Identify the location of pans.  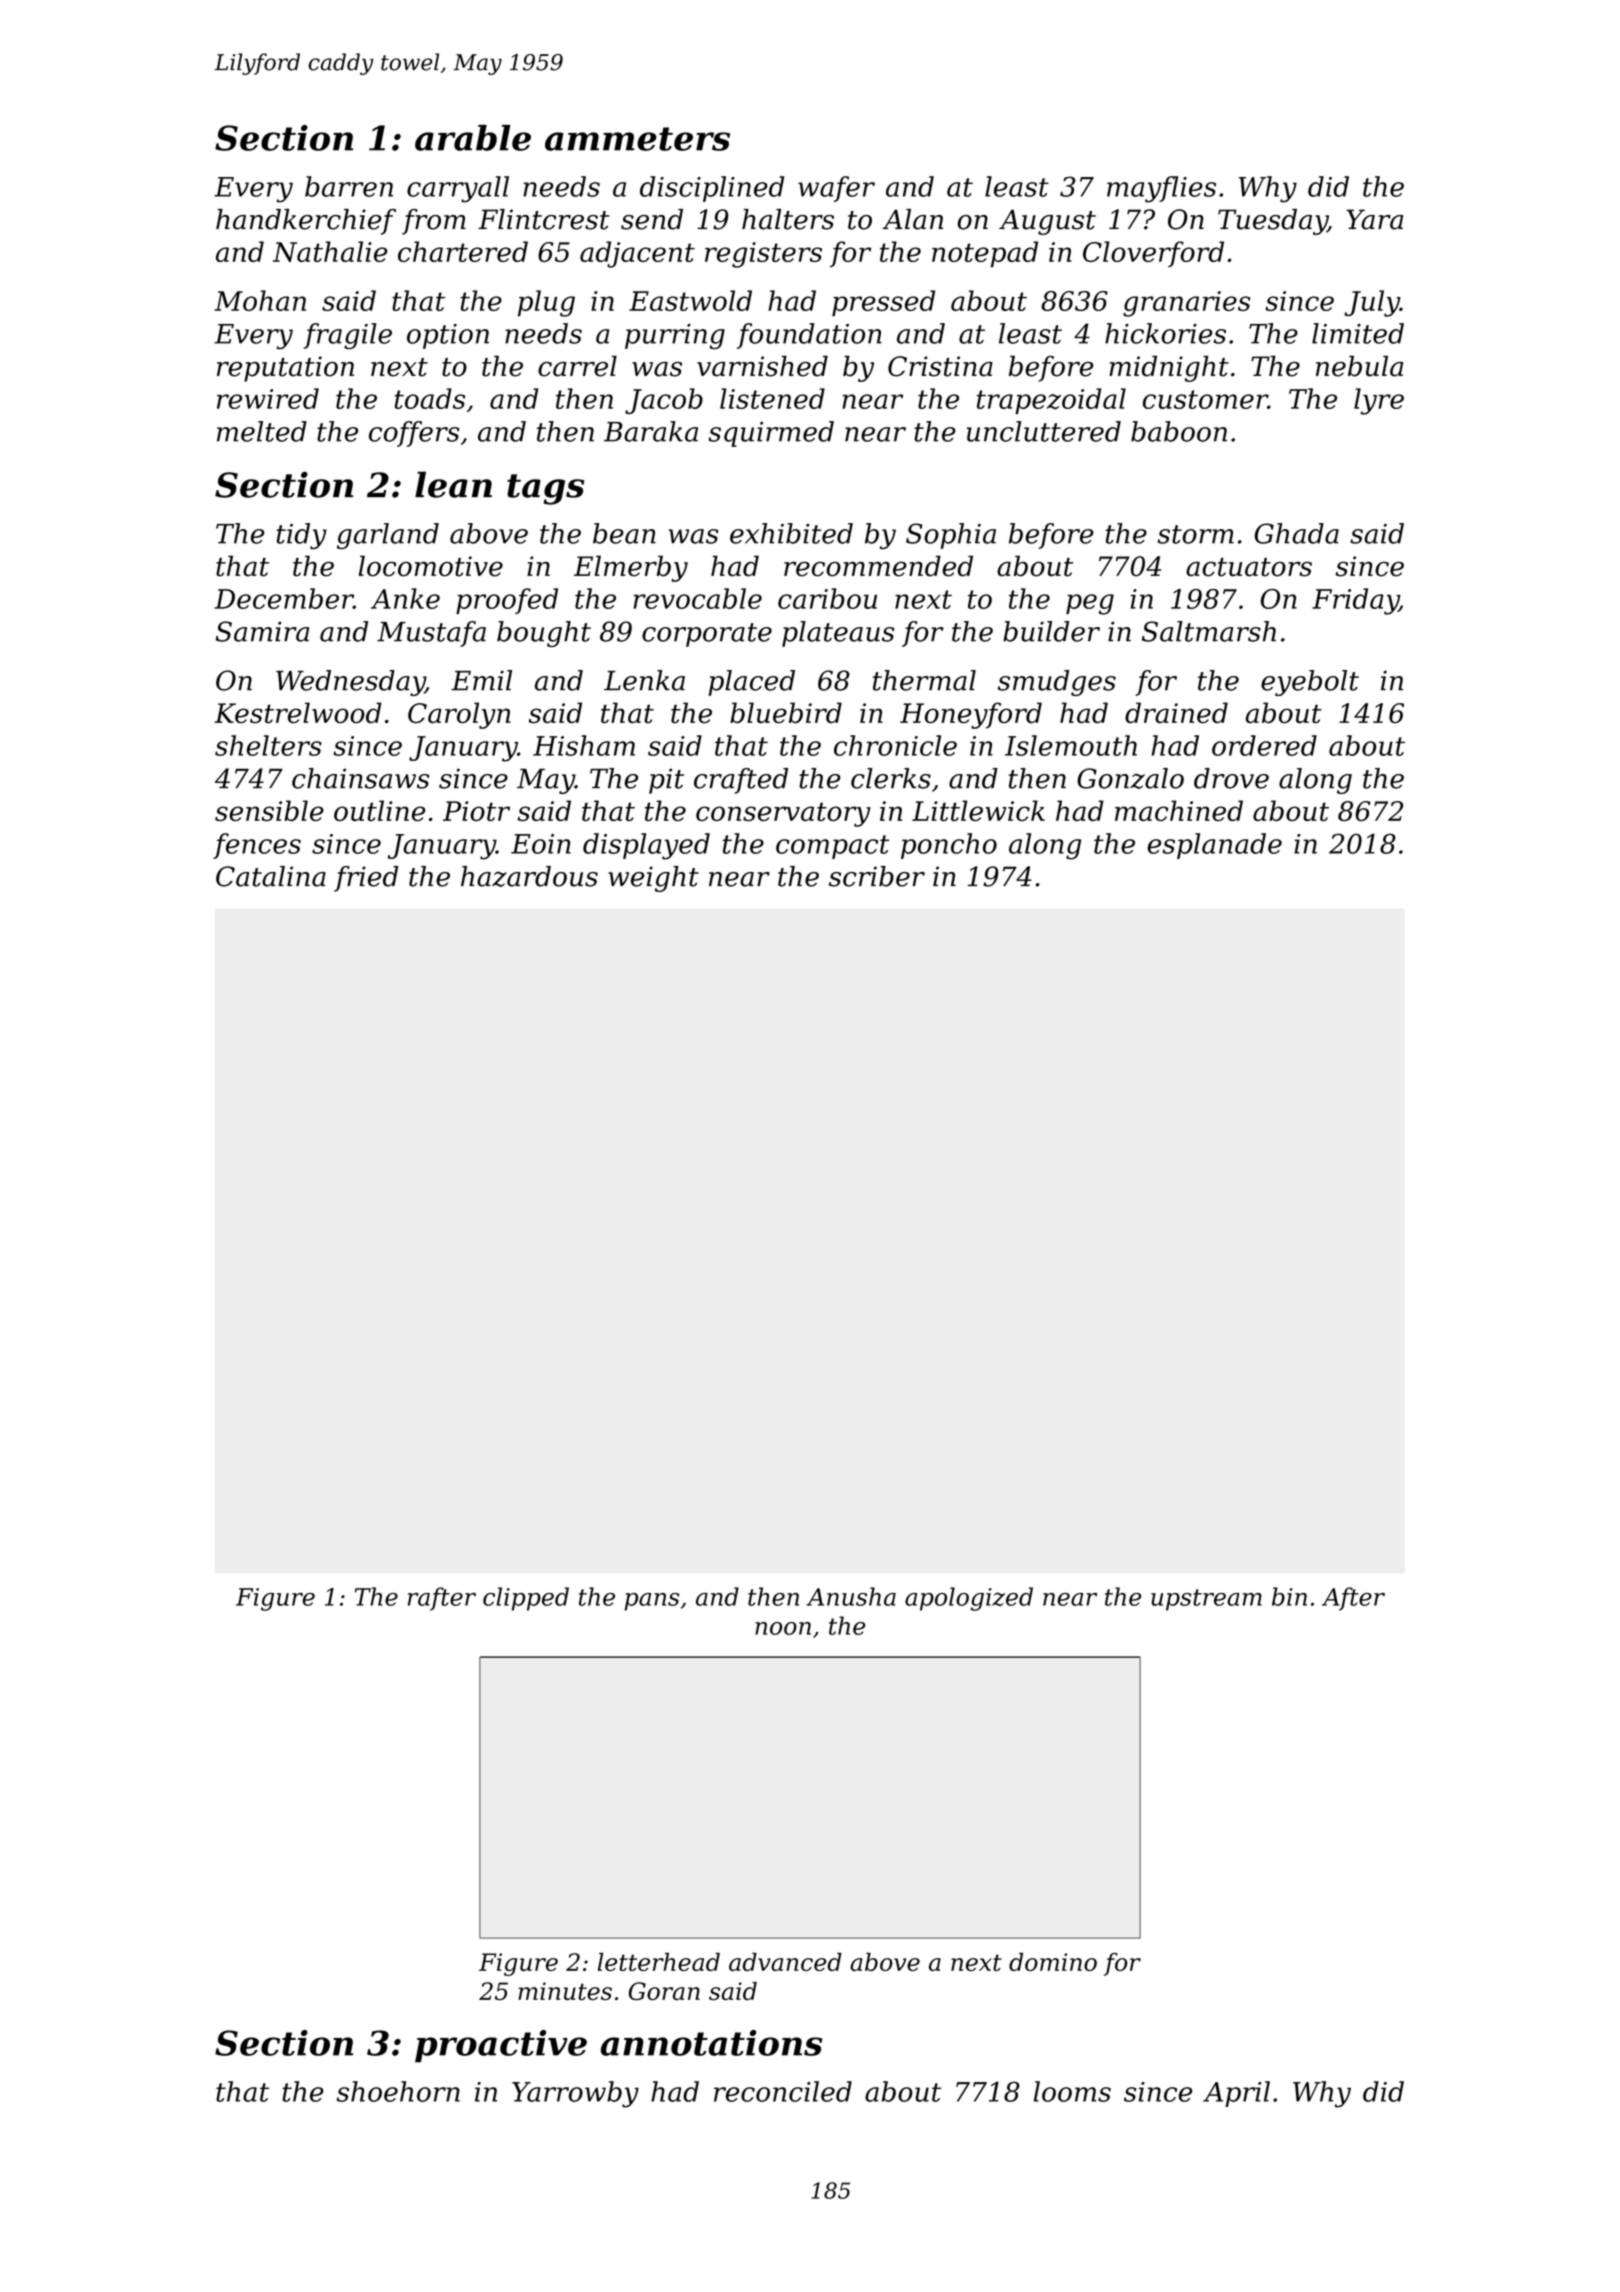
(651, 1602).
